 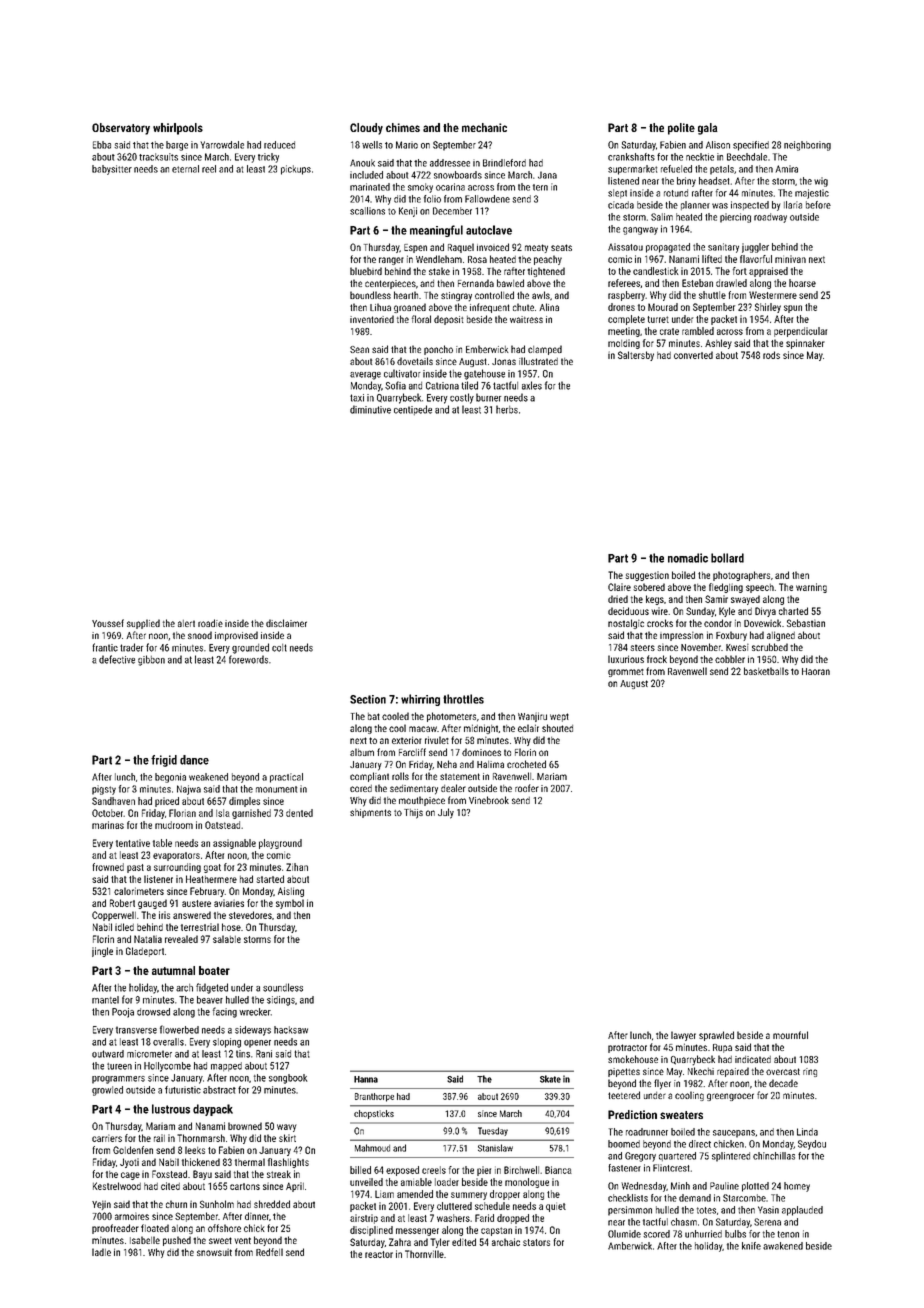 What do you see at coordinates (194, 760) in the screenshot?
I see `dance` at bounding box center [194, 760].
